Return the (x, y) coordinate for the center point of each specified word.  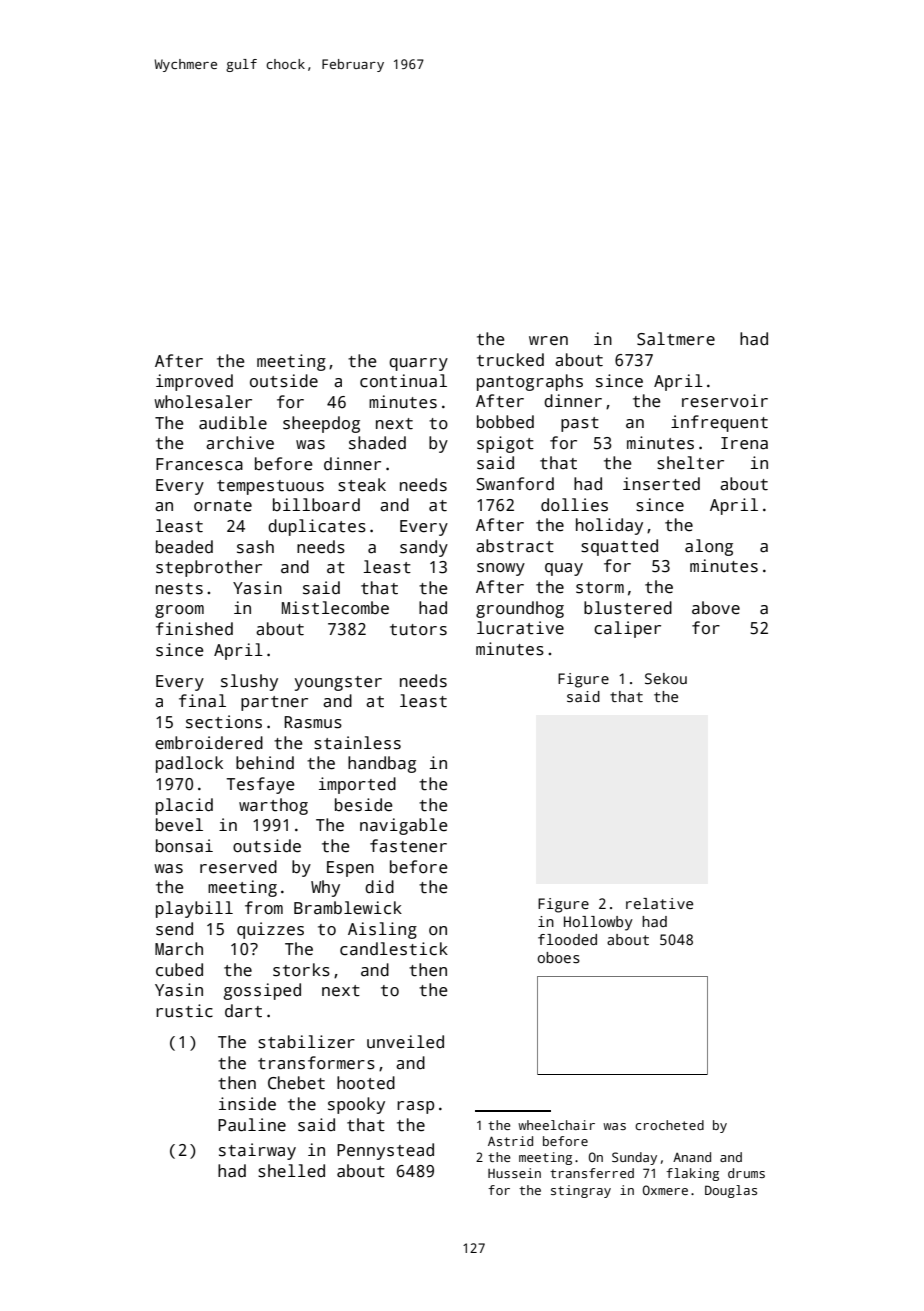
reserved (238, 867)
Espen (350, 869)
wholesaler (203, 402)
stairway (257, 1151)
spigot (505, 444)
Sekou (666, 678)
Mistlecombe (335, 608)
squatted (619, 547)
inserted (661, 484)
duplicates (317, 527)
